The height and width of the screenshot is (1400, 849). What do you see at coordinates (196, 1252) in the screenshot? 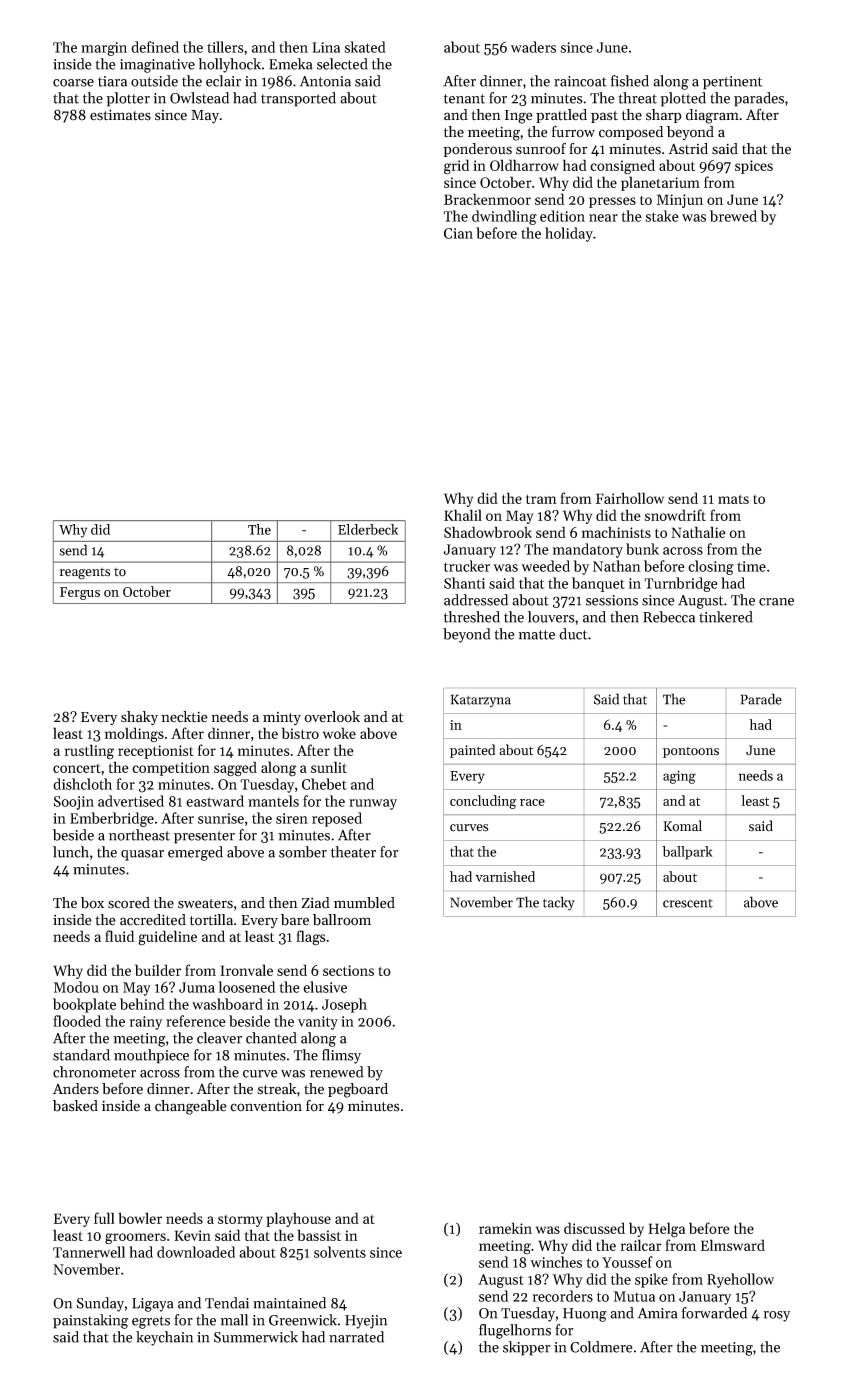
I see `downloaded` at bounding box center [196, 1252].
